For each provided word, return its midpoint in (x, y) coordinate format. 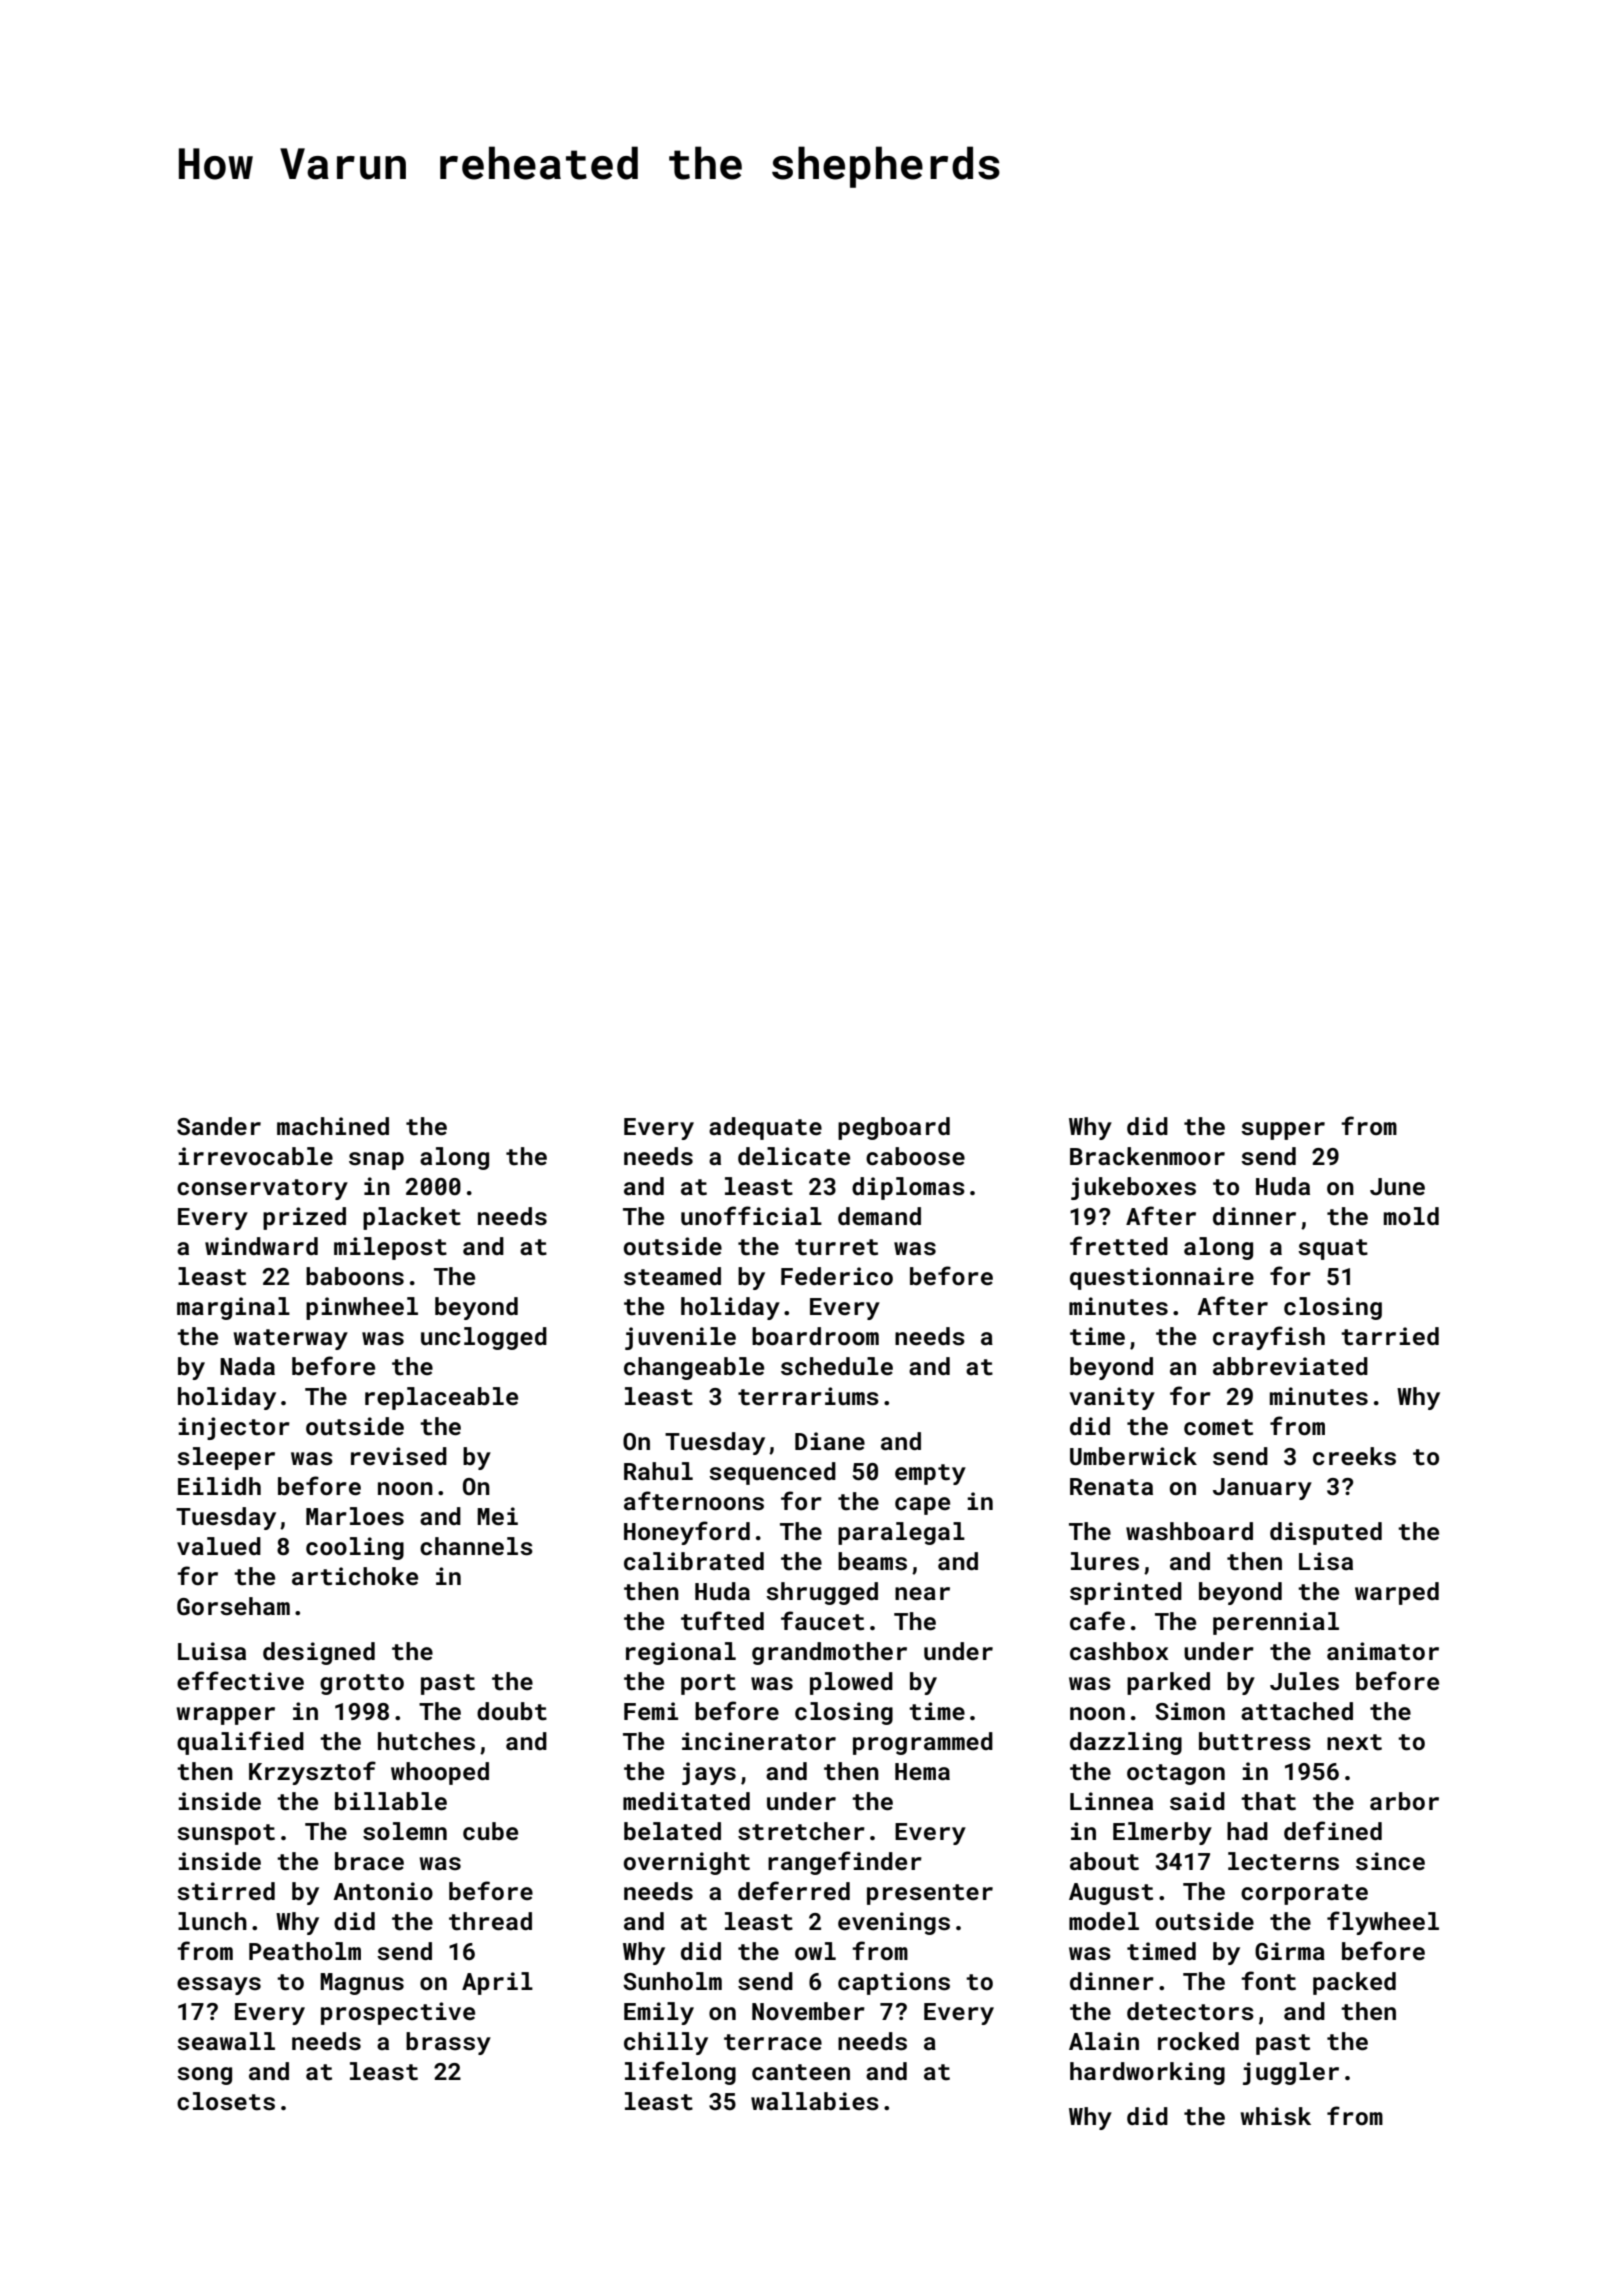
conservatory (262, 1189)
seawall (226, 2041)
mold (1411, 1216)
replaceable (441, 1398)
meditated (686, 1801)
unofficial (751, 1216)
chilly (666, 2043)
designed (319, 1653)
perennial (1276, 1623)
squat (1333, 1249)
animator (1383, 1651)
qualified (240, 1743)
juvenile (680, 1338)
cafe (1097, 1621)
